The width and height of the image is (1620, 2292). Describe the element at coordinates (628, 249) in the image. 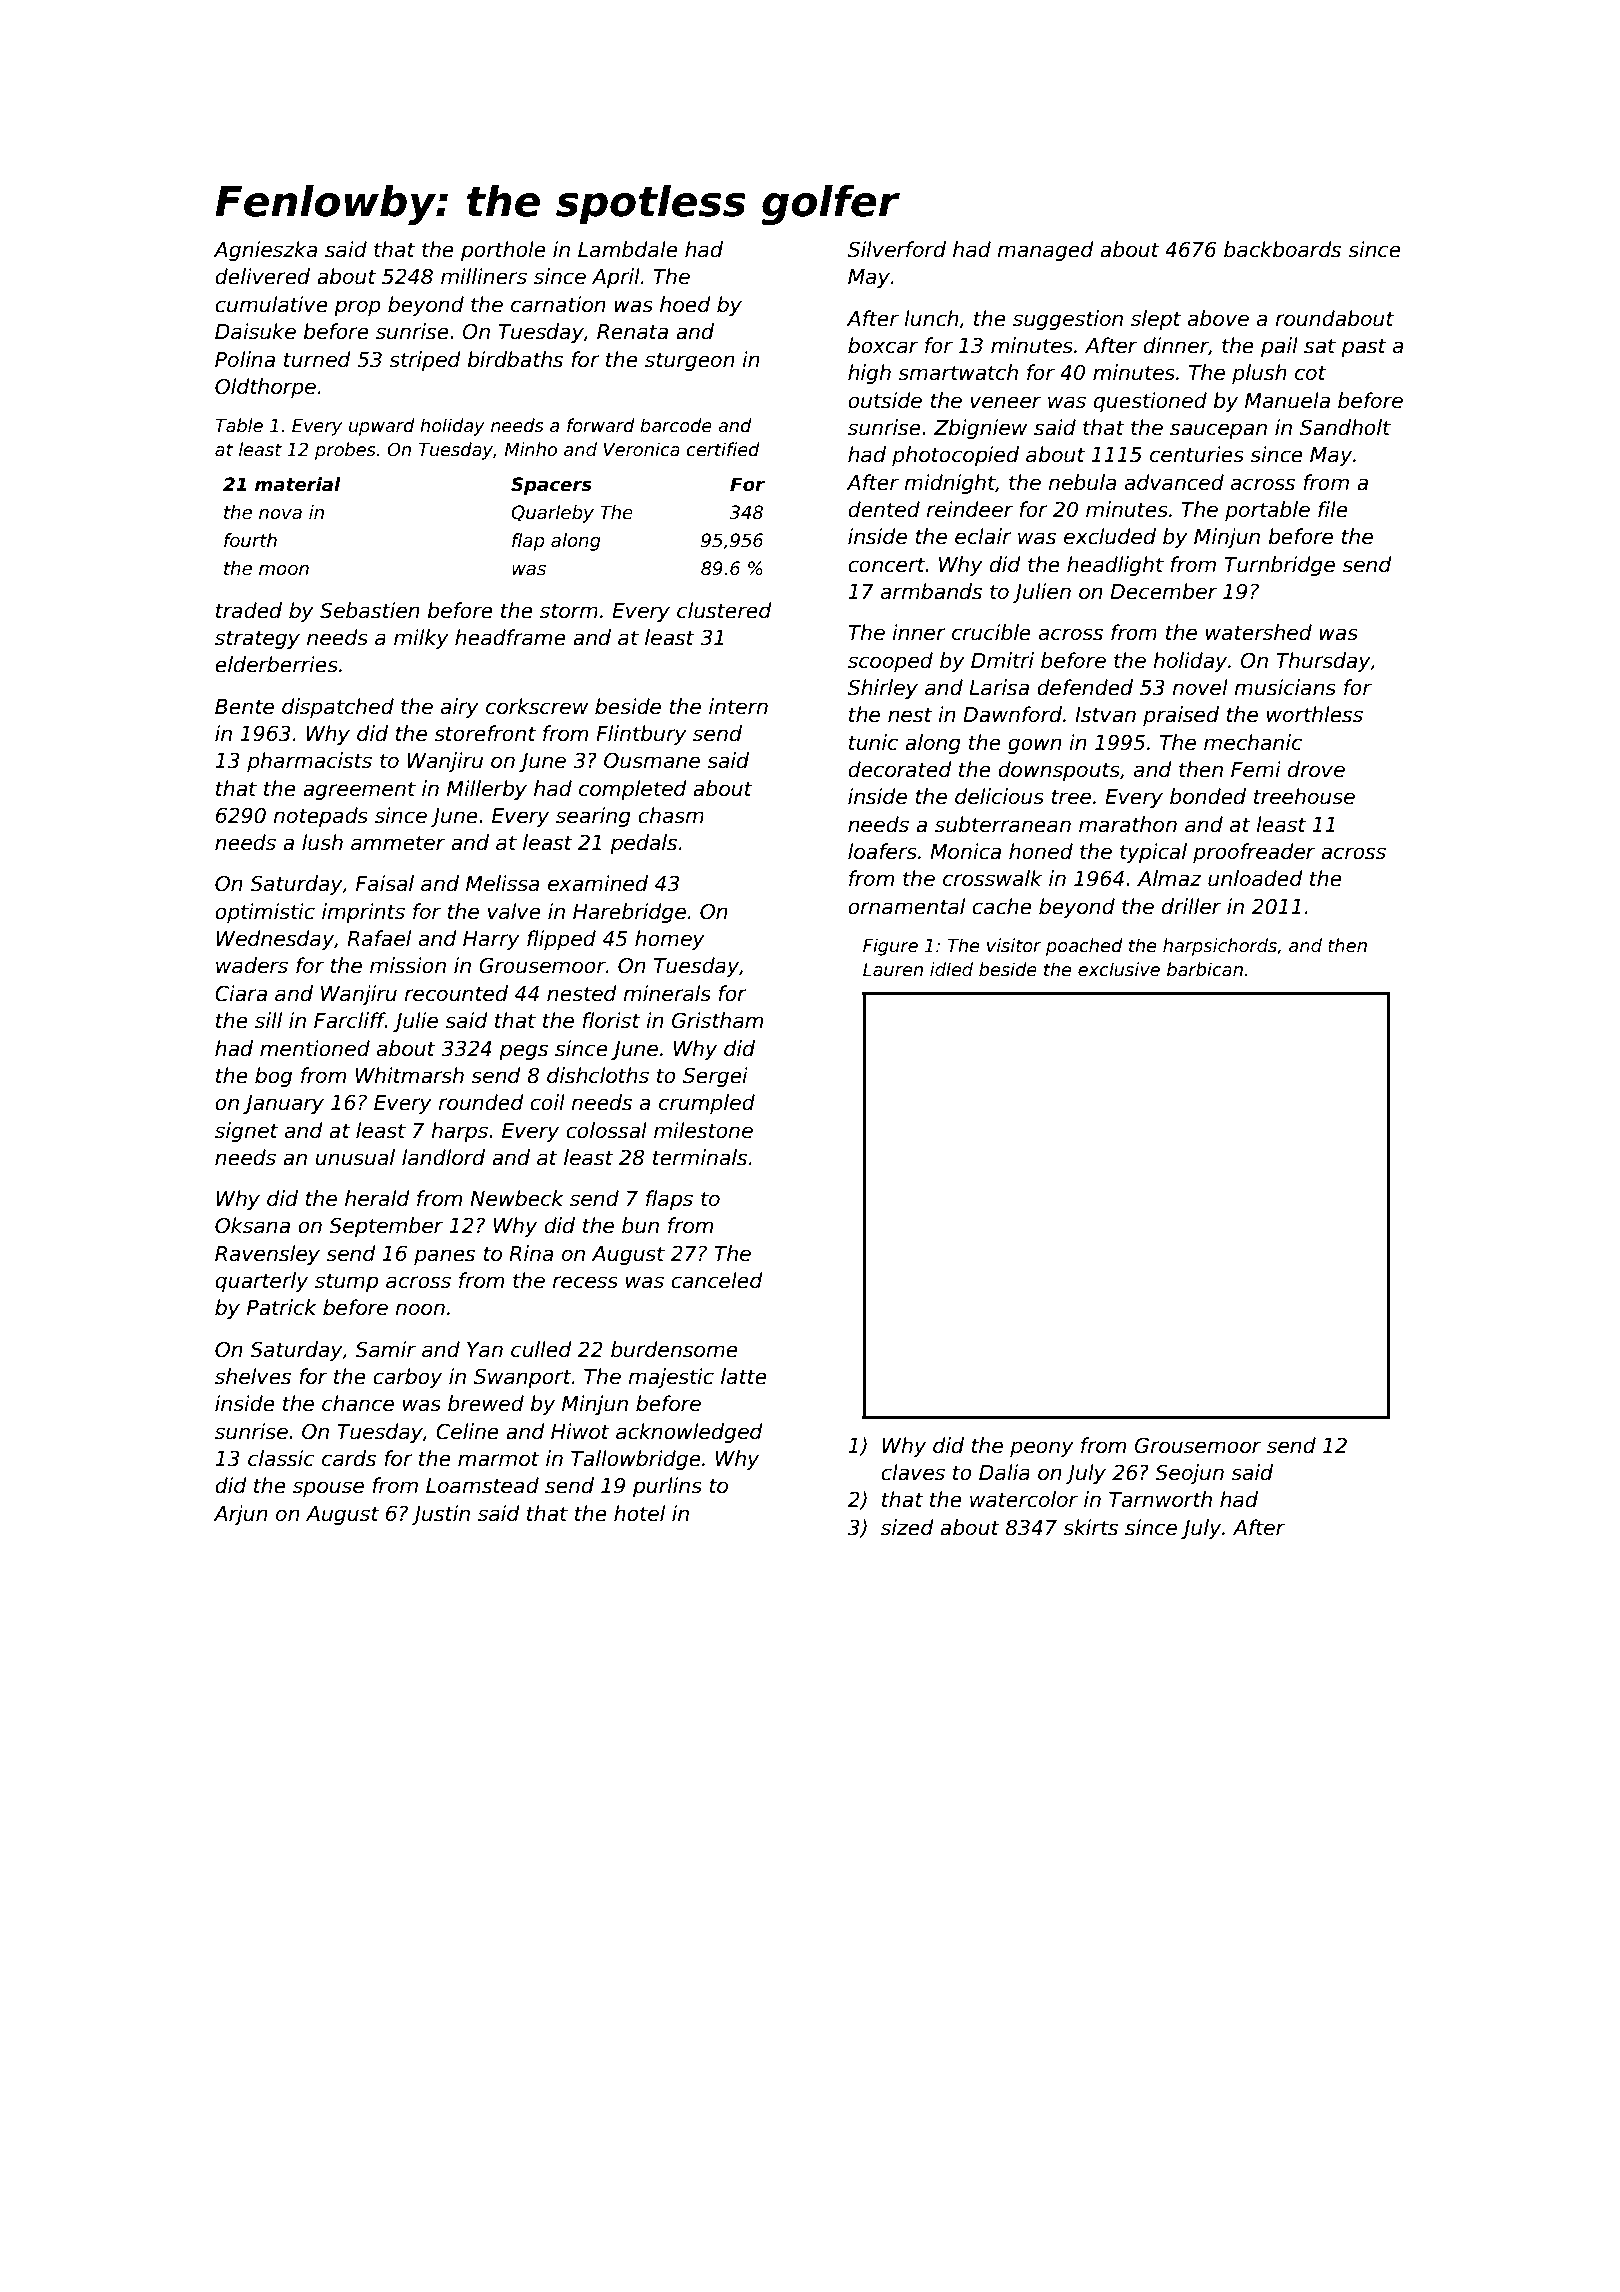

I see `Lambdale` at that location.
